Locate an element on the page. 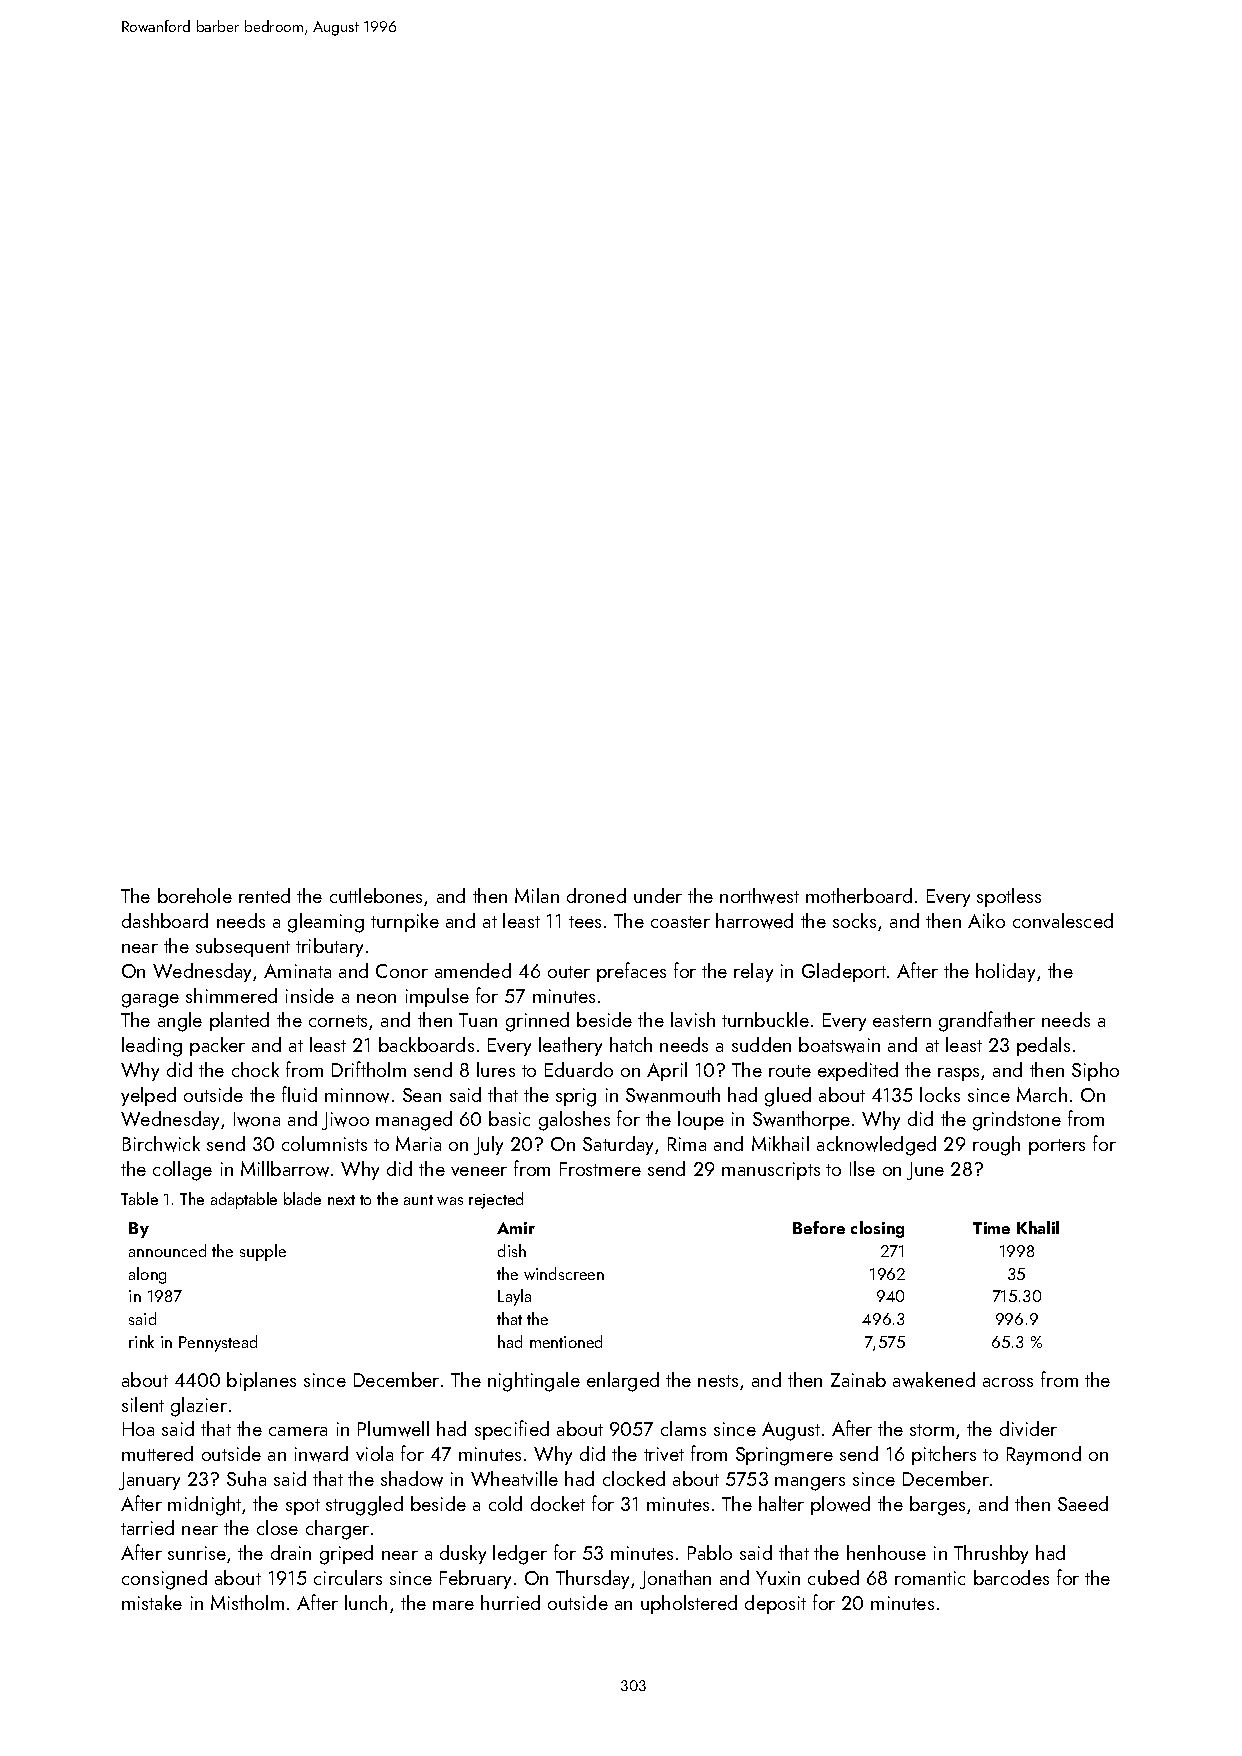  Milan is located at coordinates (537, 895).
